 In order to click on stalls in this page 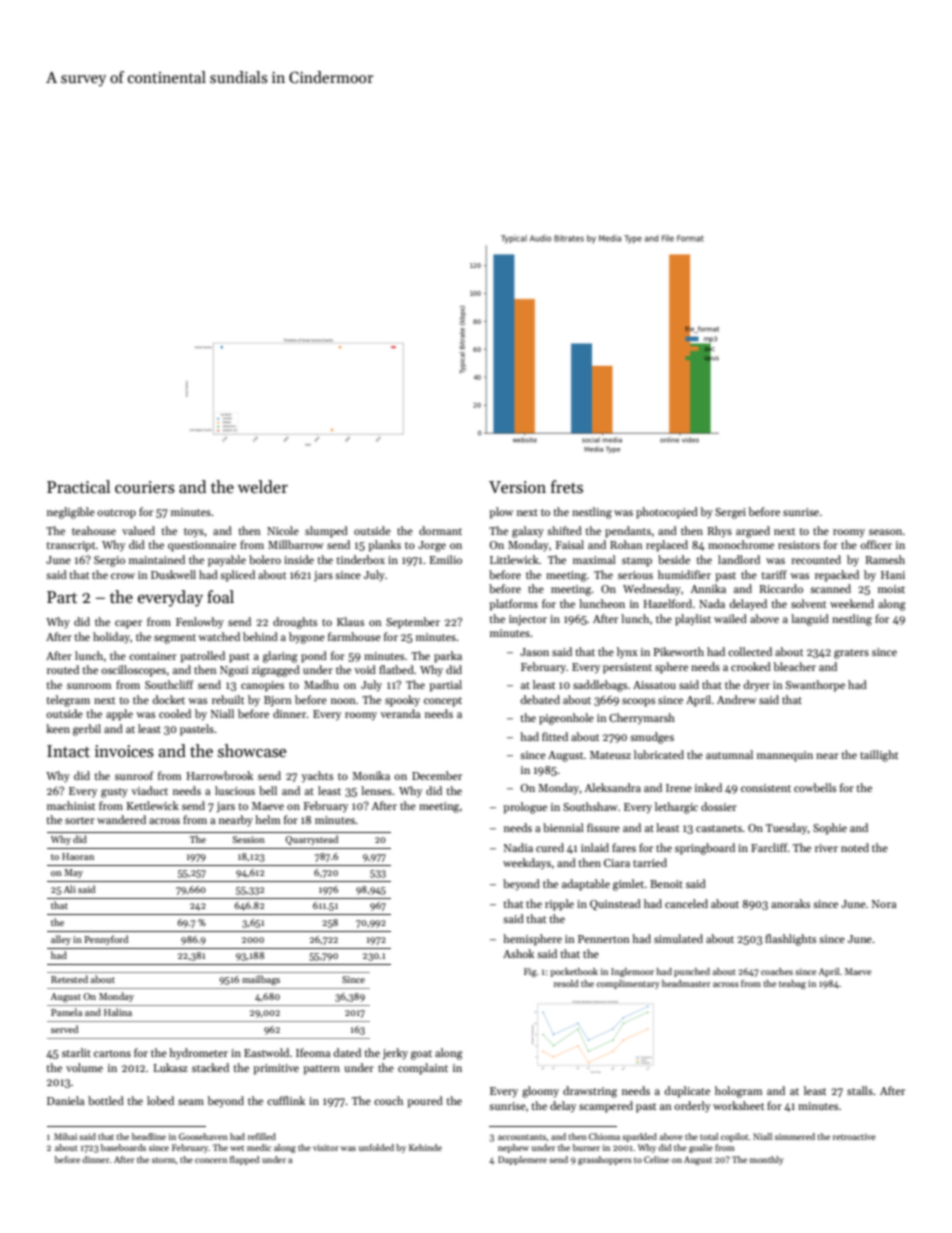, I will do `click(860, 1090)`.
